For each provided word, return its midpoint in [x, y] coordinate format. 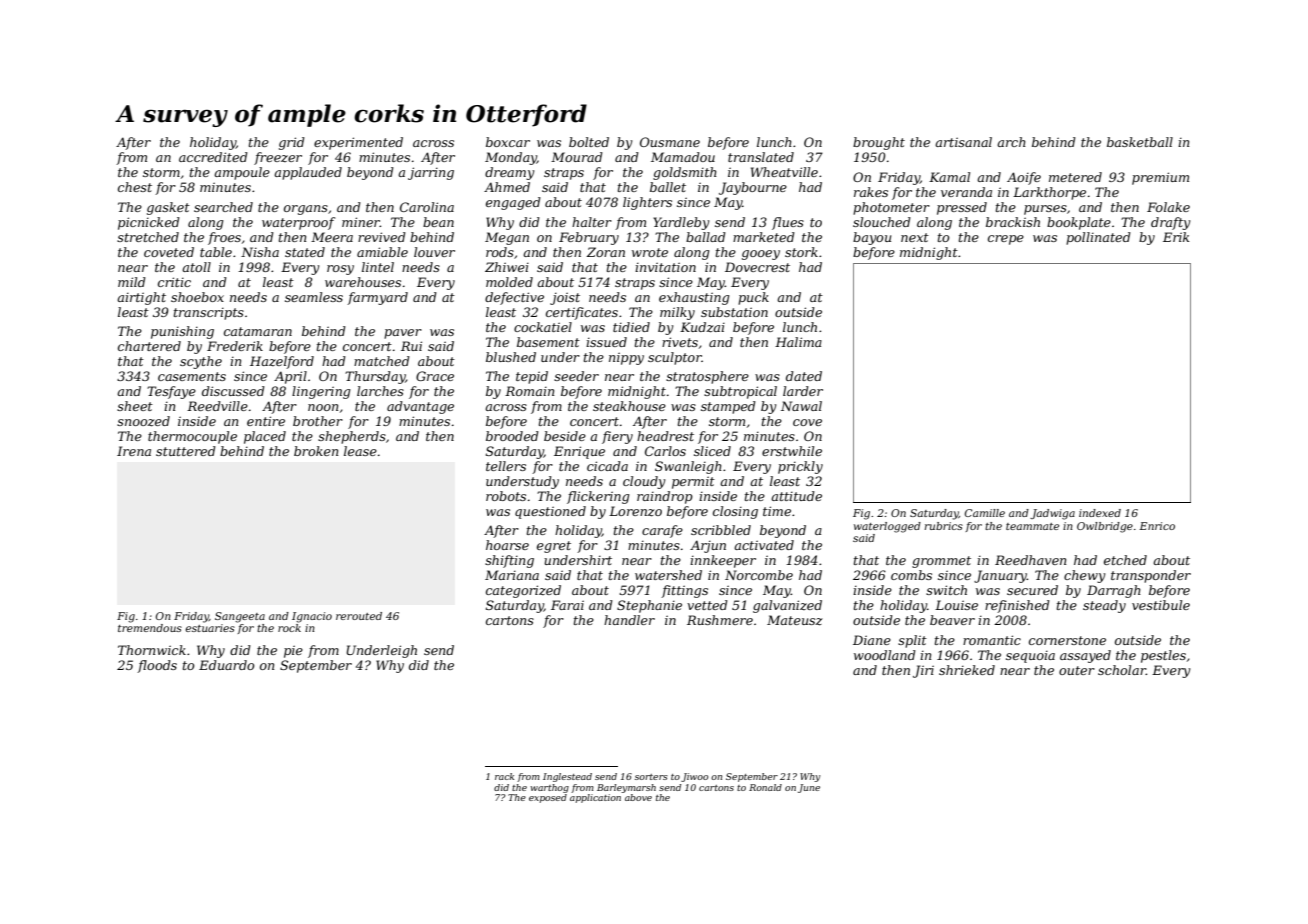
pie [293, 651]
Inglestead [567, 777]
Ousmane [670, 142]
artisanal [963, 142]
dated [804, 376]
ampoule [242, 173]
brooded [512, 436]
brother [318, 421]
